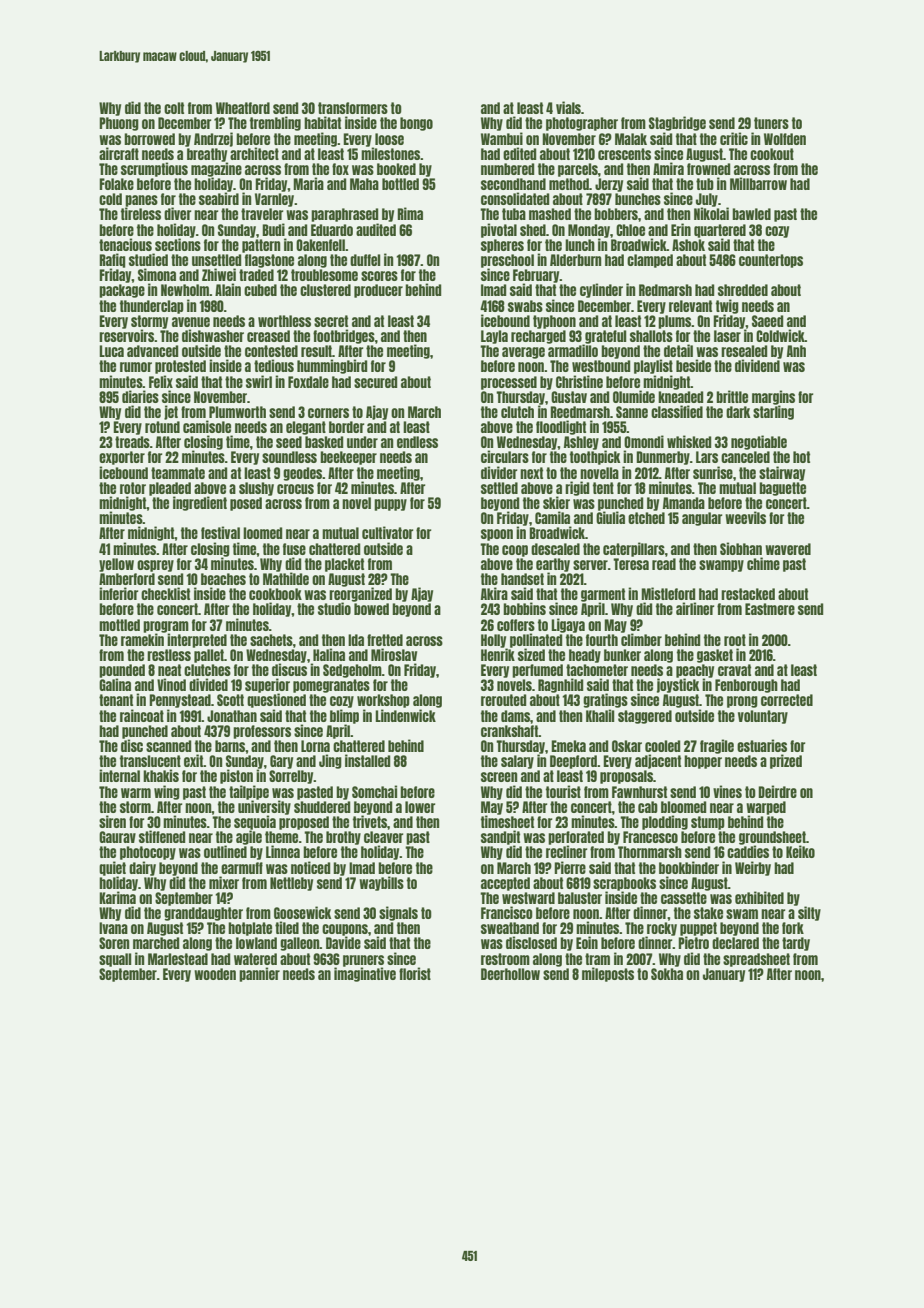 The width and height of the screenshot is (924, 1308). I want to click on Sedgeholm, so click(352, 671).
